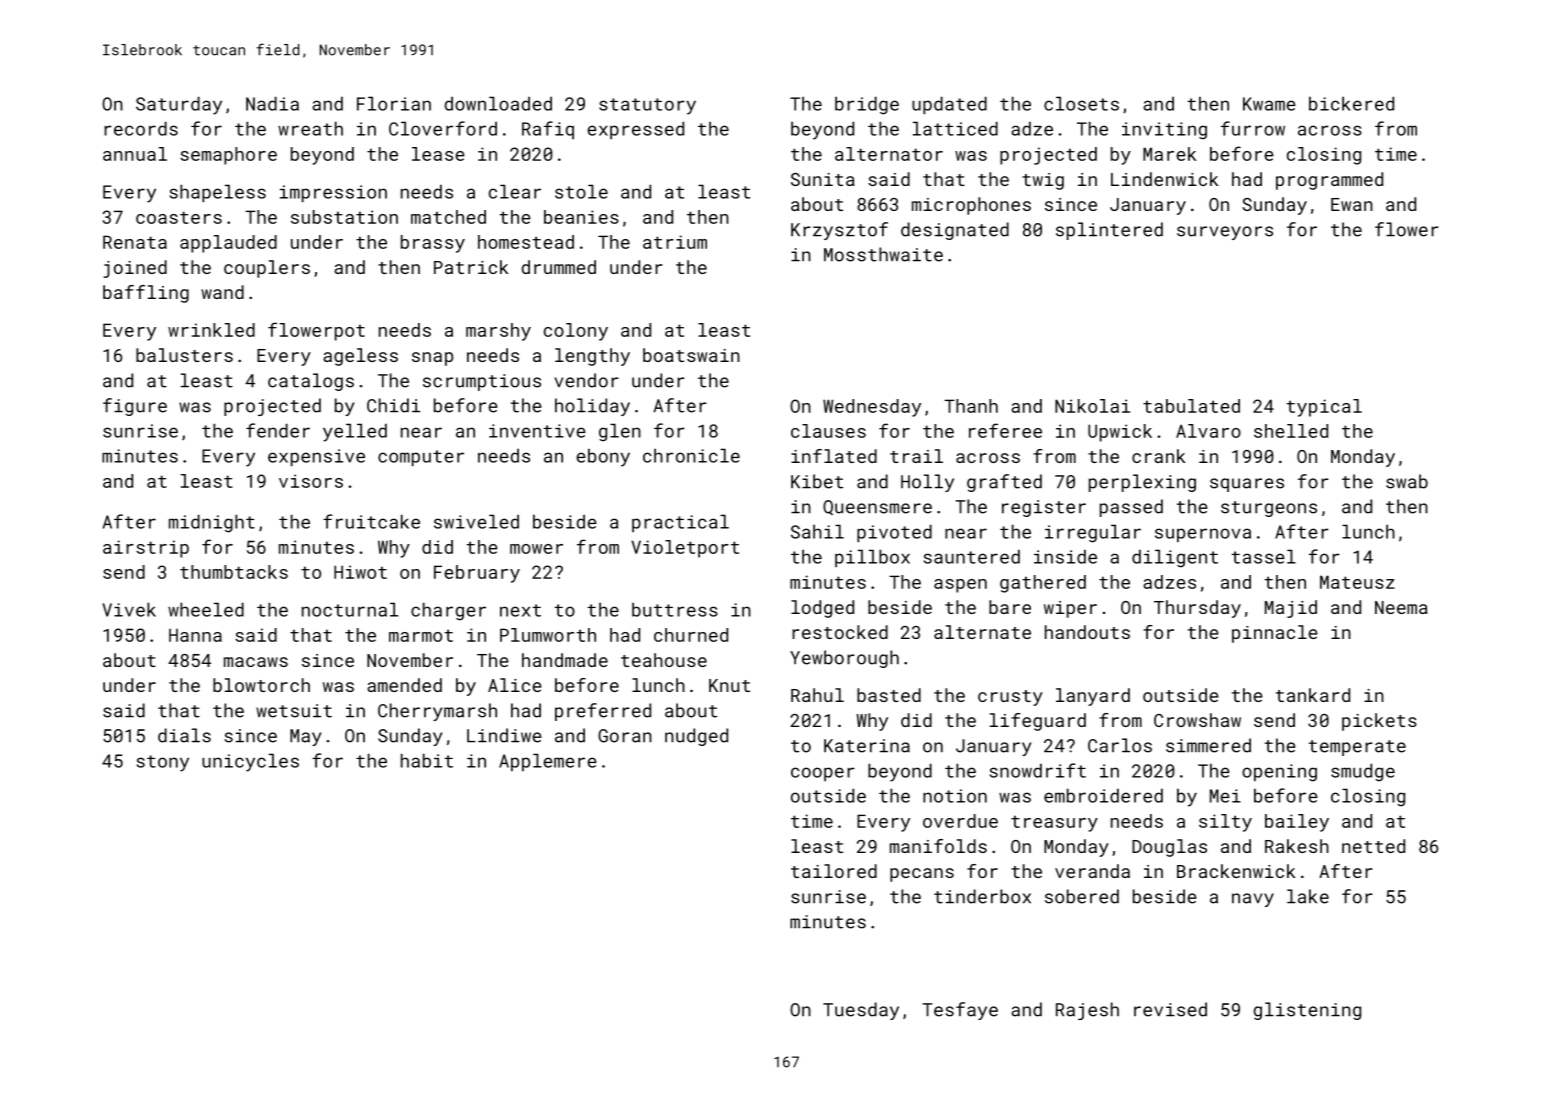 This document has width=1546, height=1093. What do you see at coordinates (685, 549) in the document?
I see `Violetport` at bounding box center [685, 549].
